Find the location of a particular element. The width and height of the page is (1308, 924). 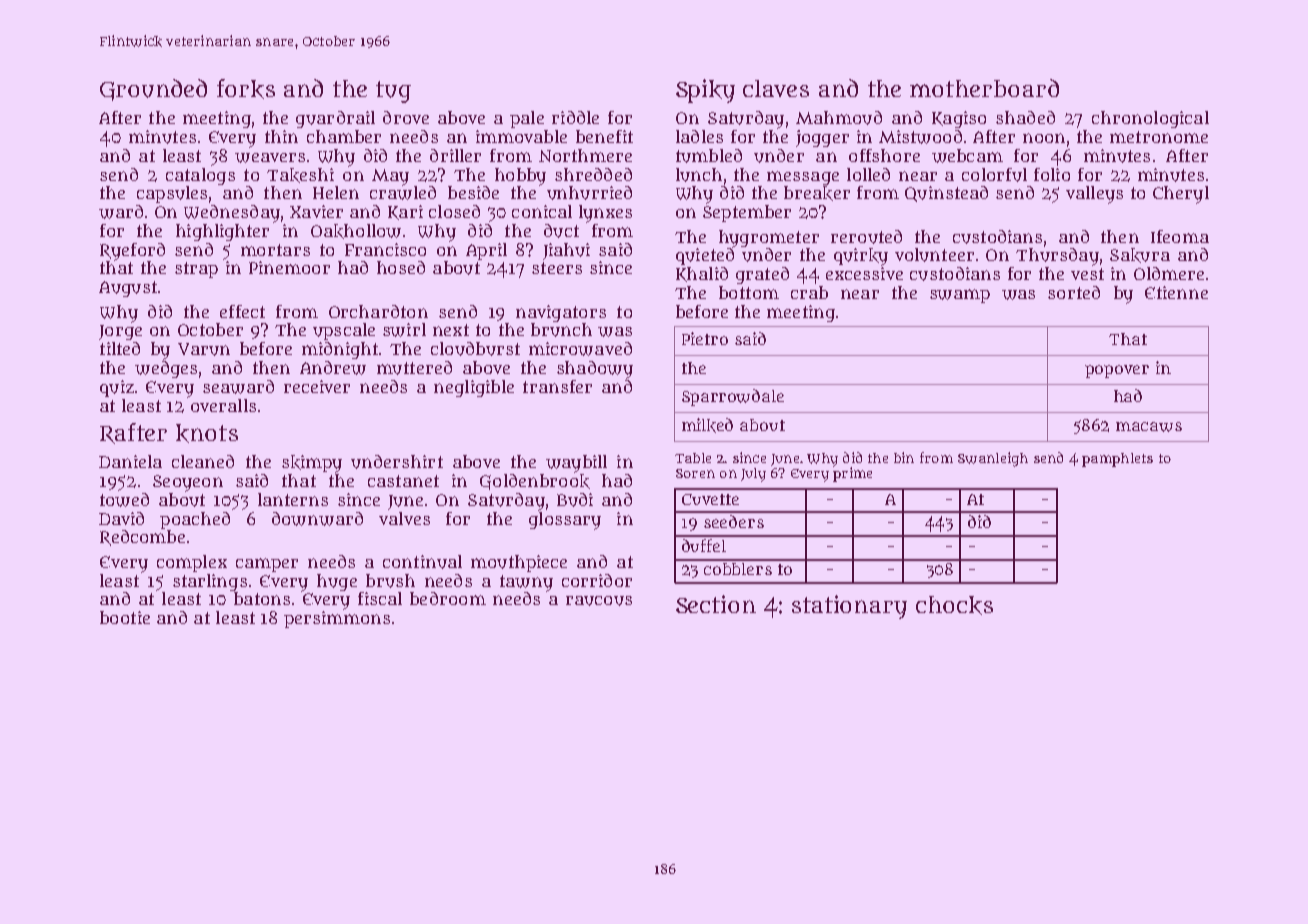

Sparrowdale is located at coordinates (733, 397).
